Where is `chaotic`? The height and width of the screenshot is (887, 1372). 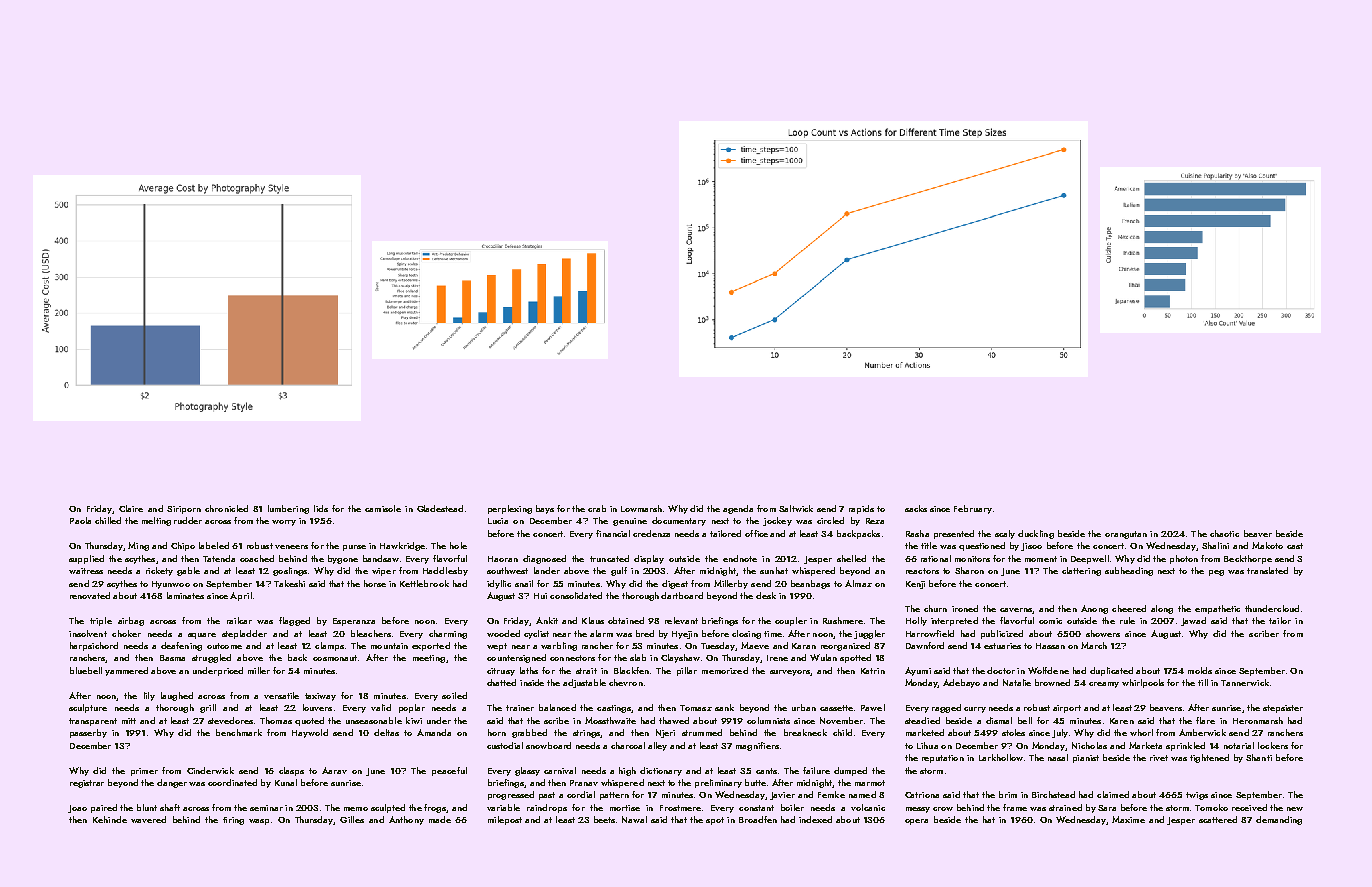 chaotic is located at coordinates (1224, 533).
